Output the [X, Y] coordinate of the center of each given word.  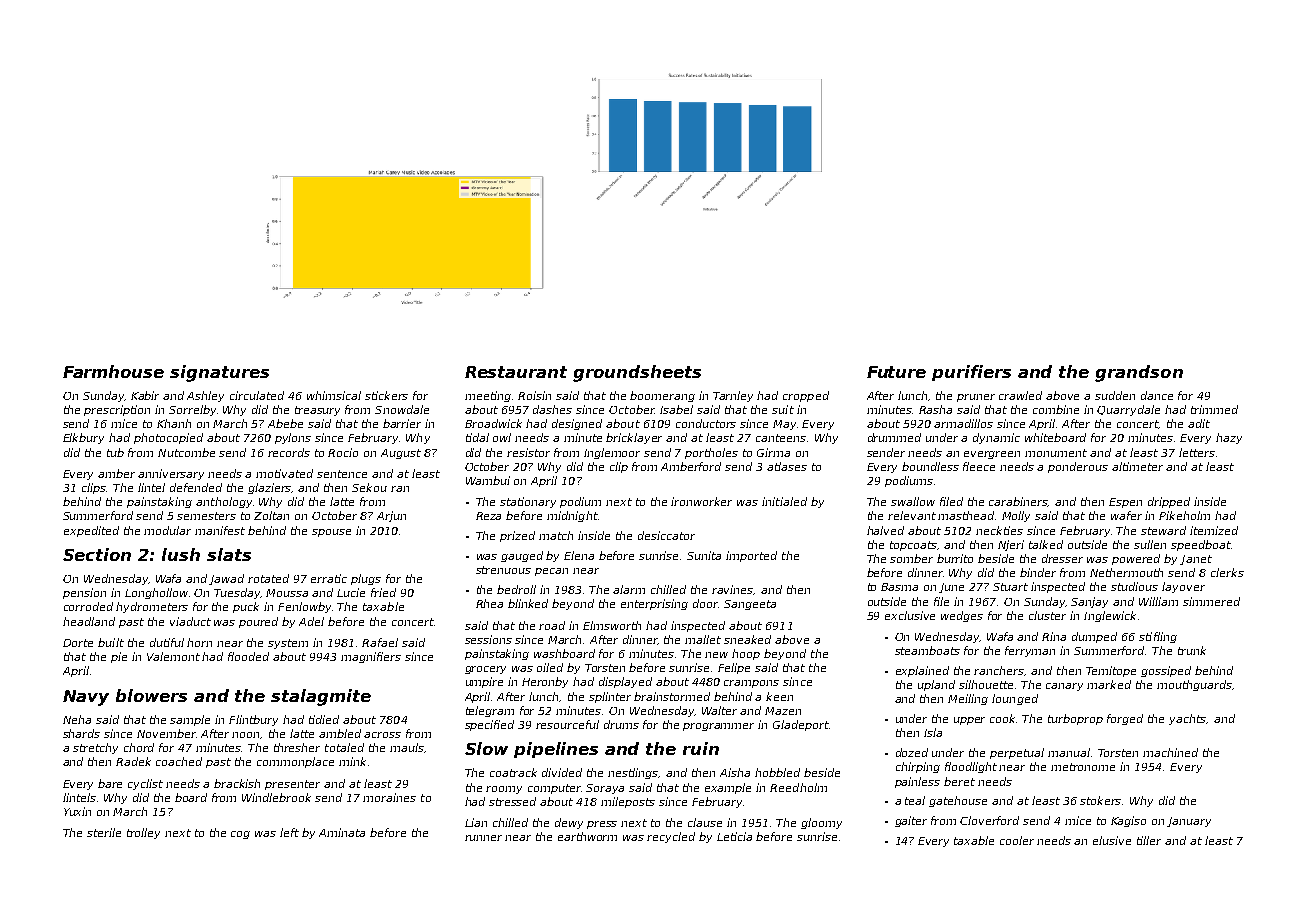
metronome [1083, 767]
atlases [787, 466]
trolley [143, 833]
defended [196, 487]
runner [483, 838]
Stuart [1010, 587]
